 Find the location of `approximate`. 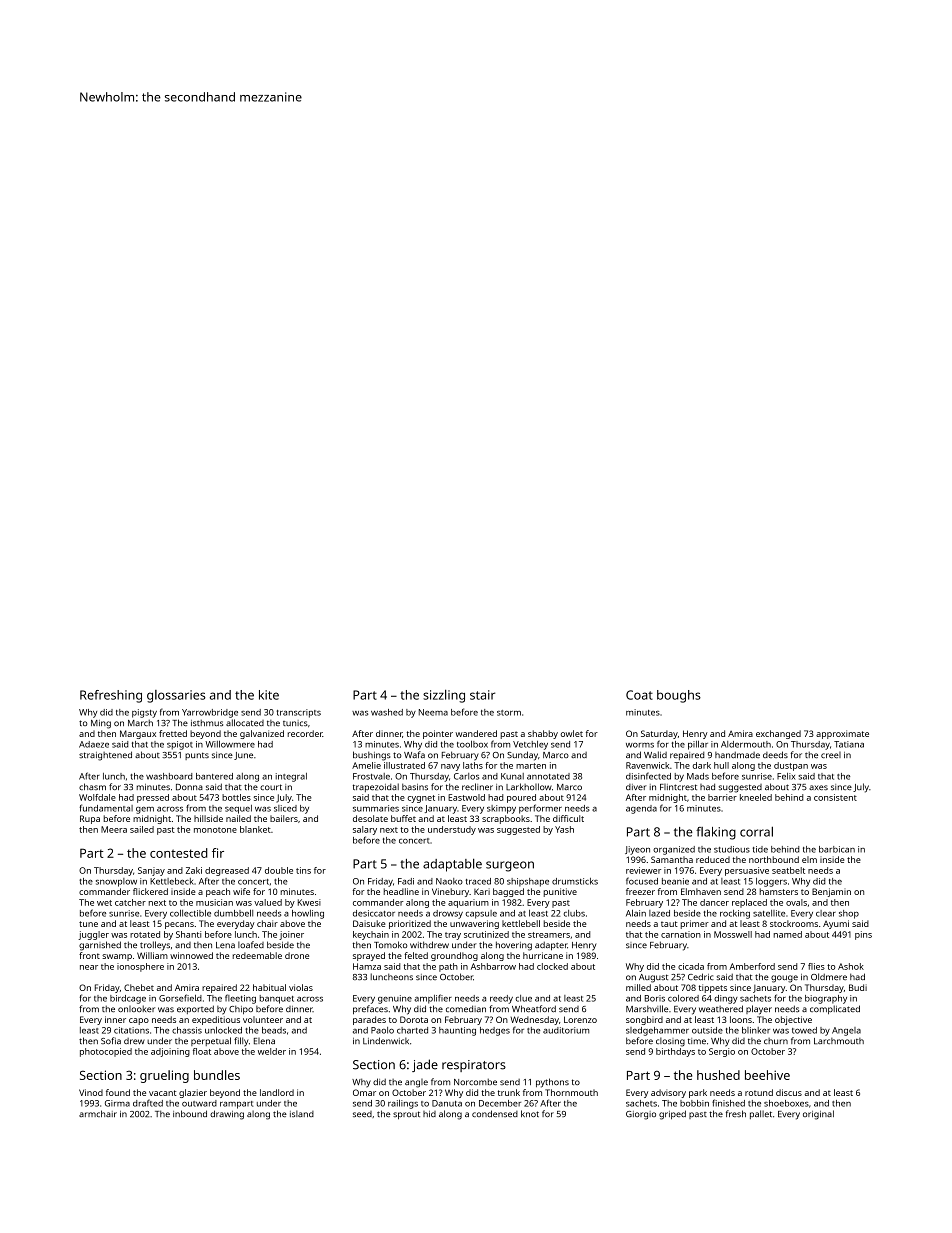

approximate is located at coordinates (842, 734).
